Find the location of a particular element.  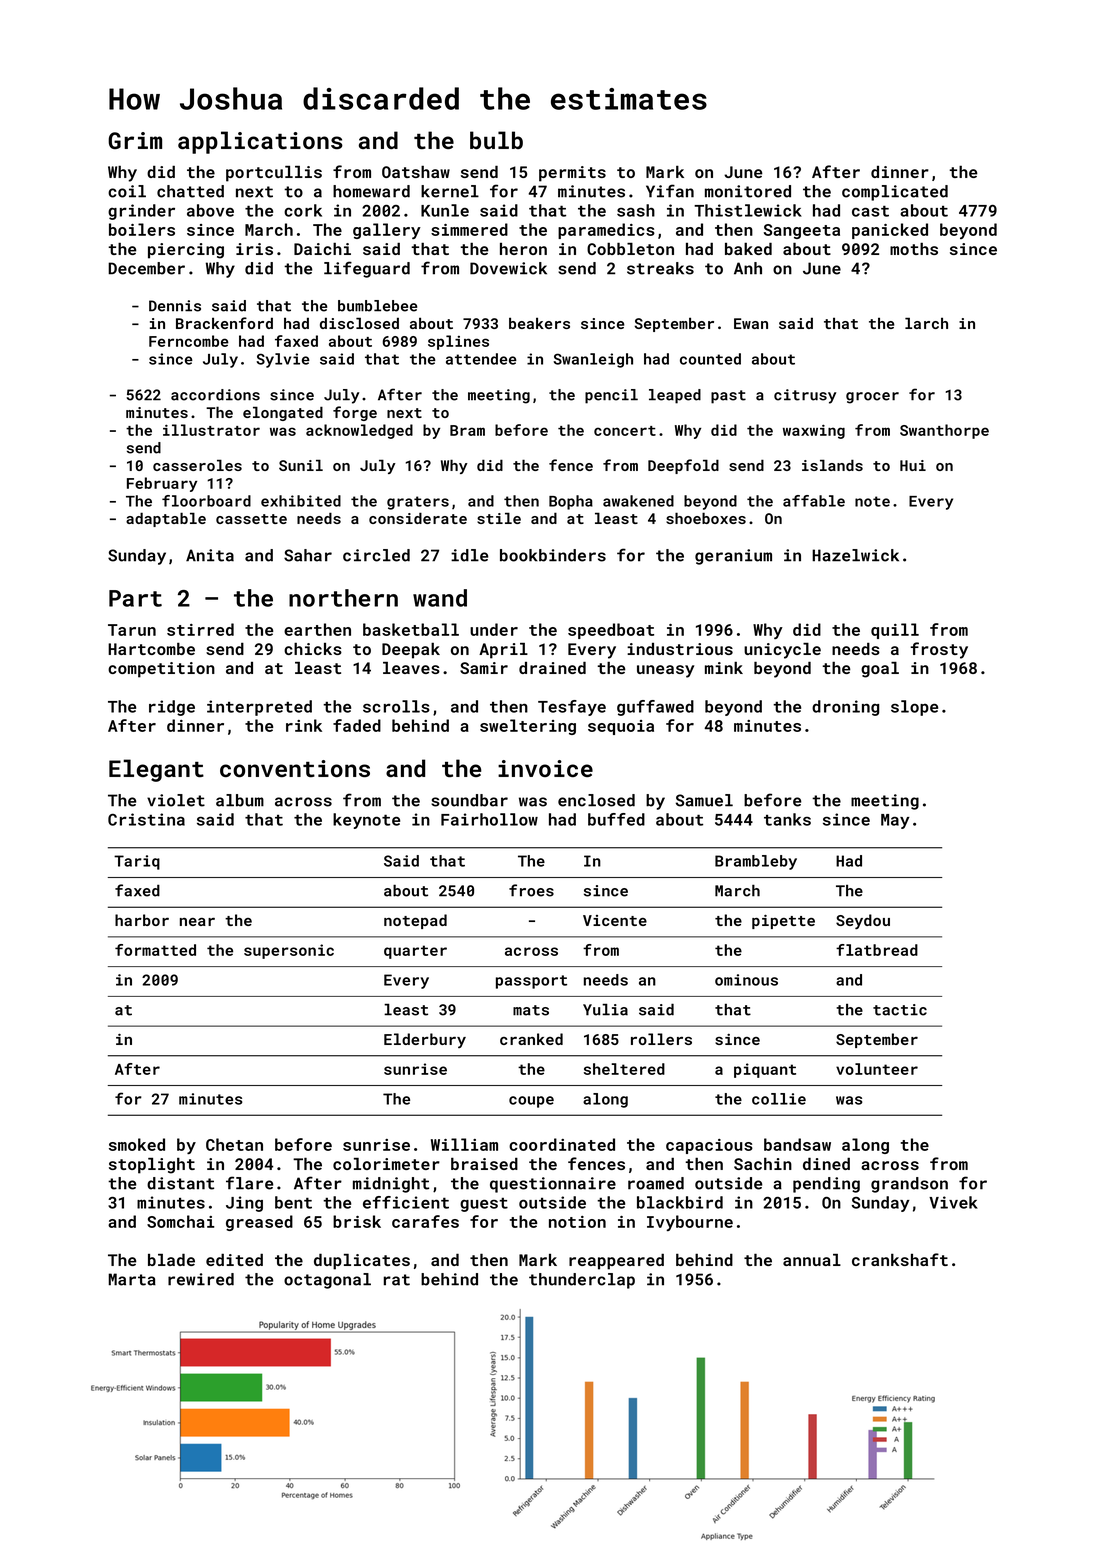

Brackenford is located at coordinates (224, 323).
